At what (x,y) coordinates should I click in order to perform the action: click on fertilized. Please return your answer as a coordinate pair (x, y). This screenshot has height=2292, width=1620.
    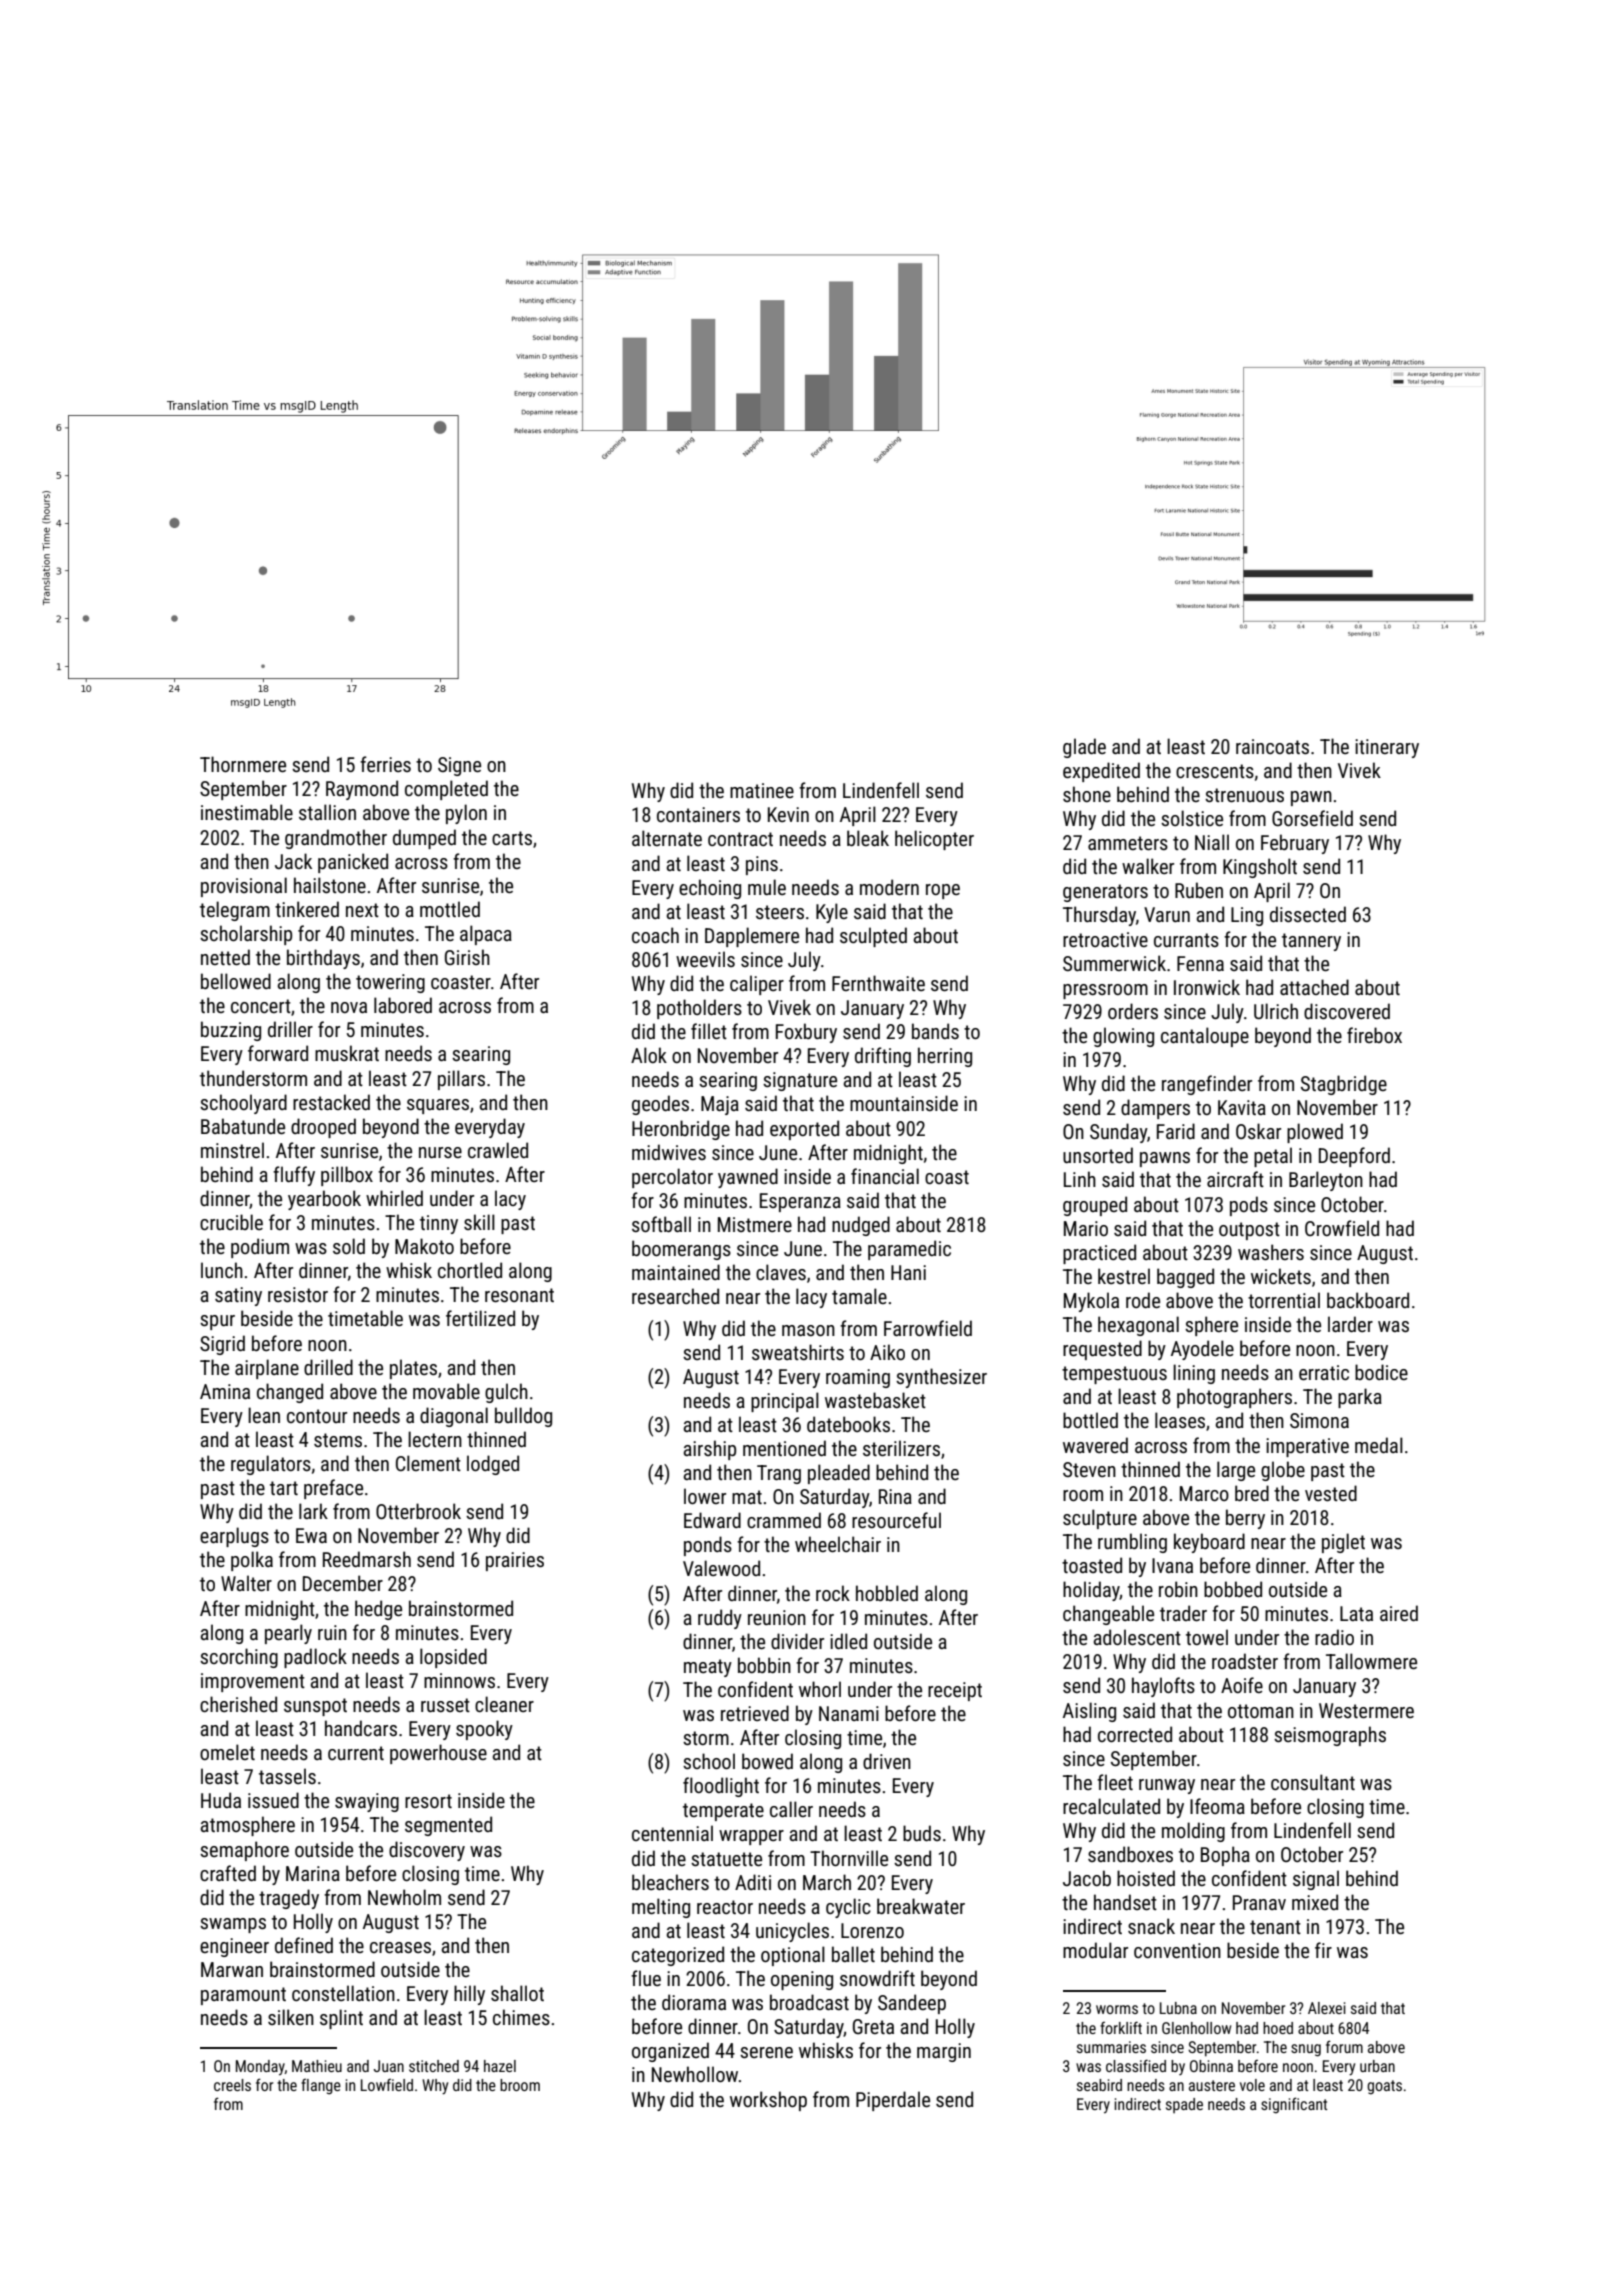
    Looking at the image, I should click on (480, 1318).
